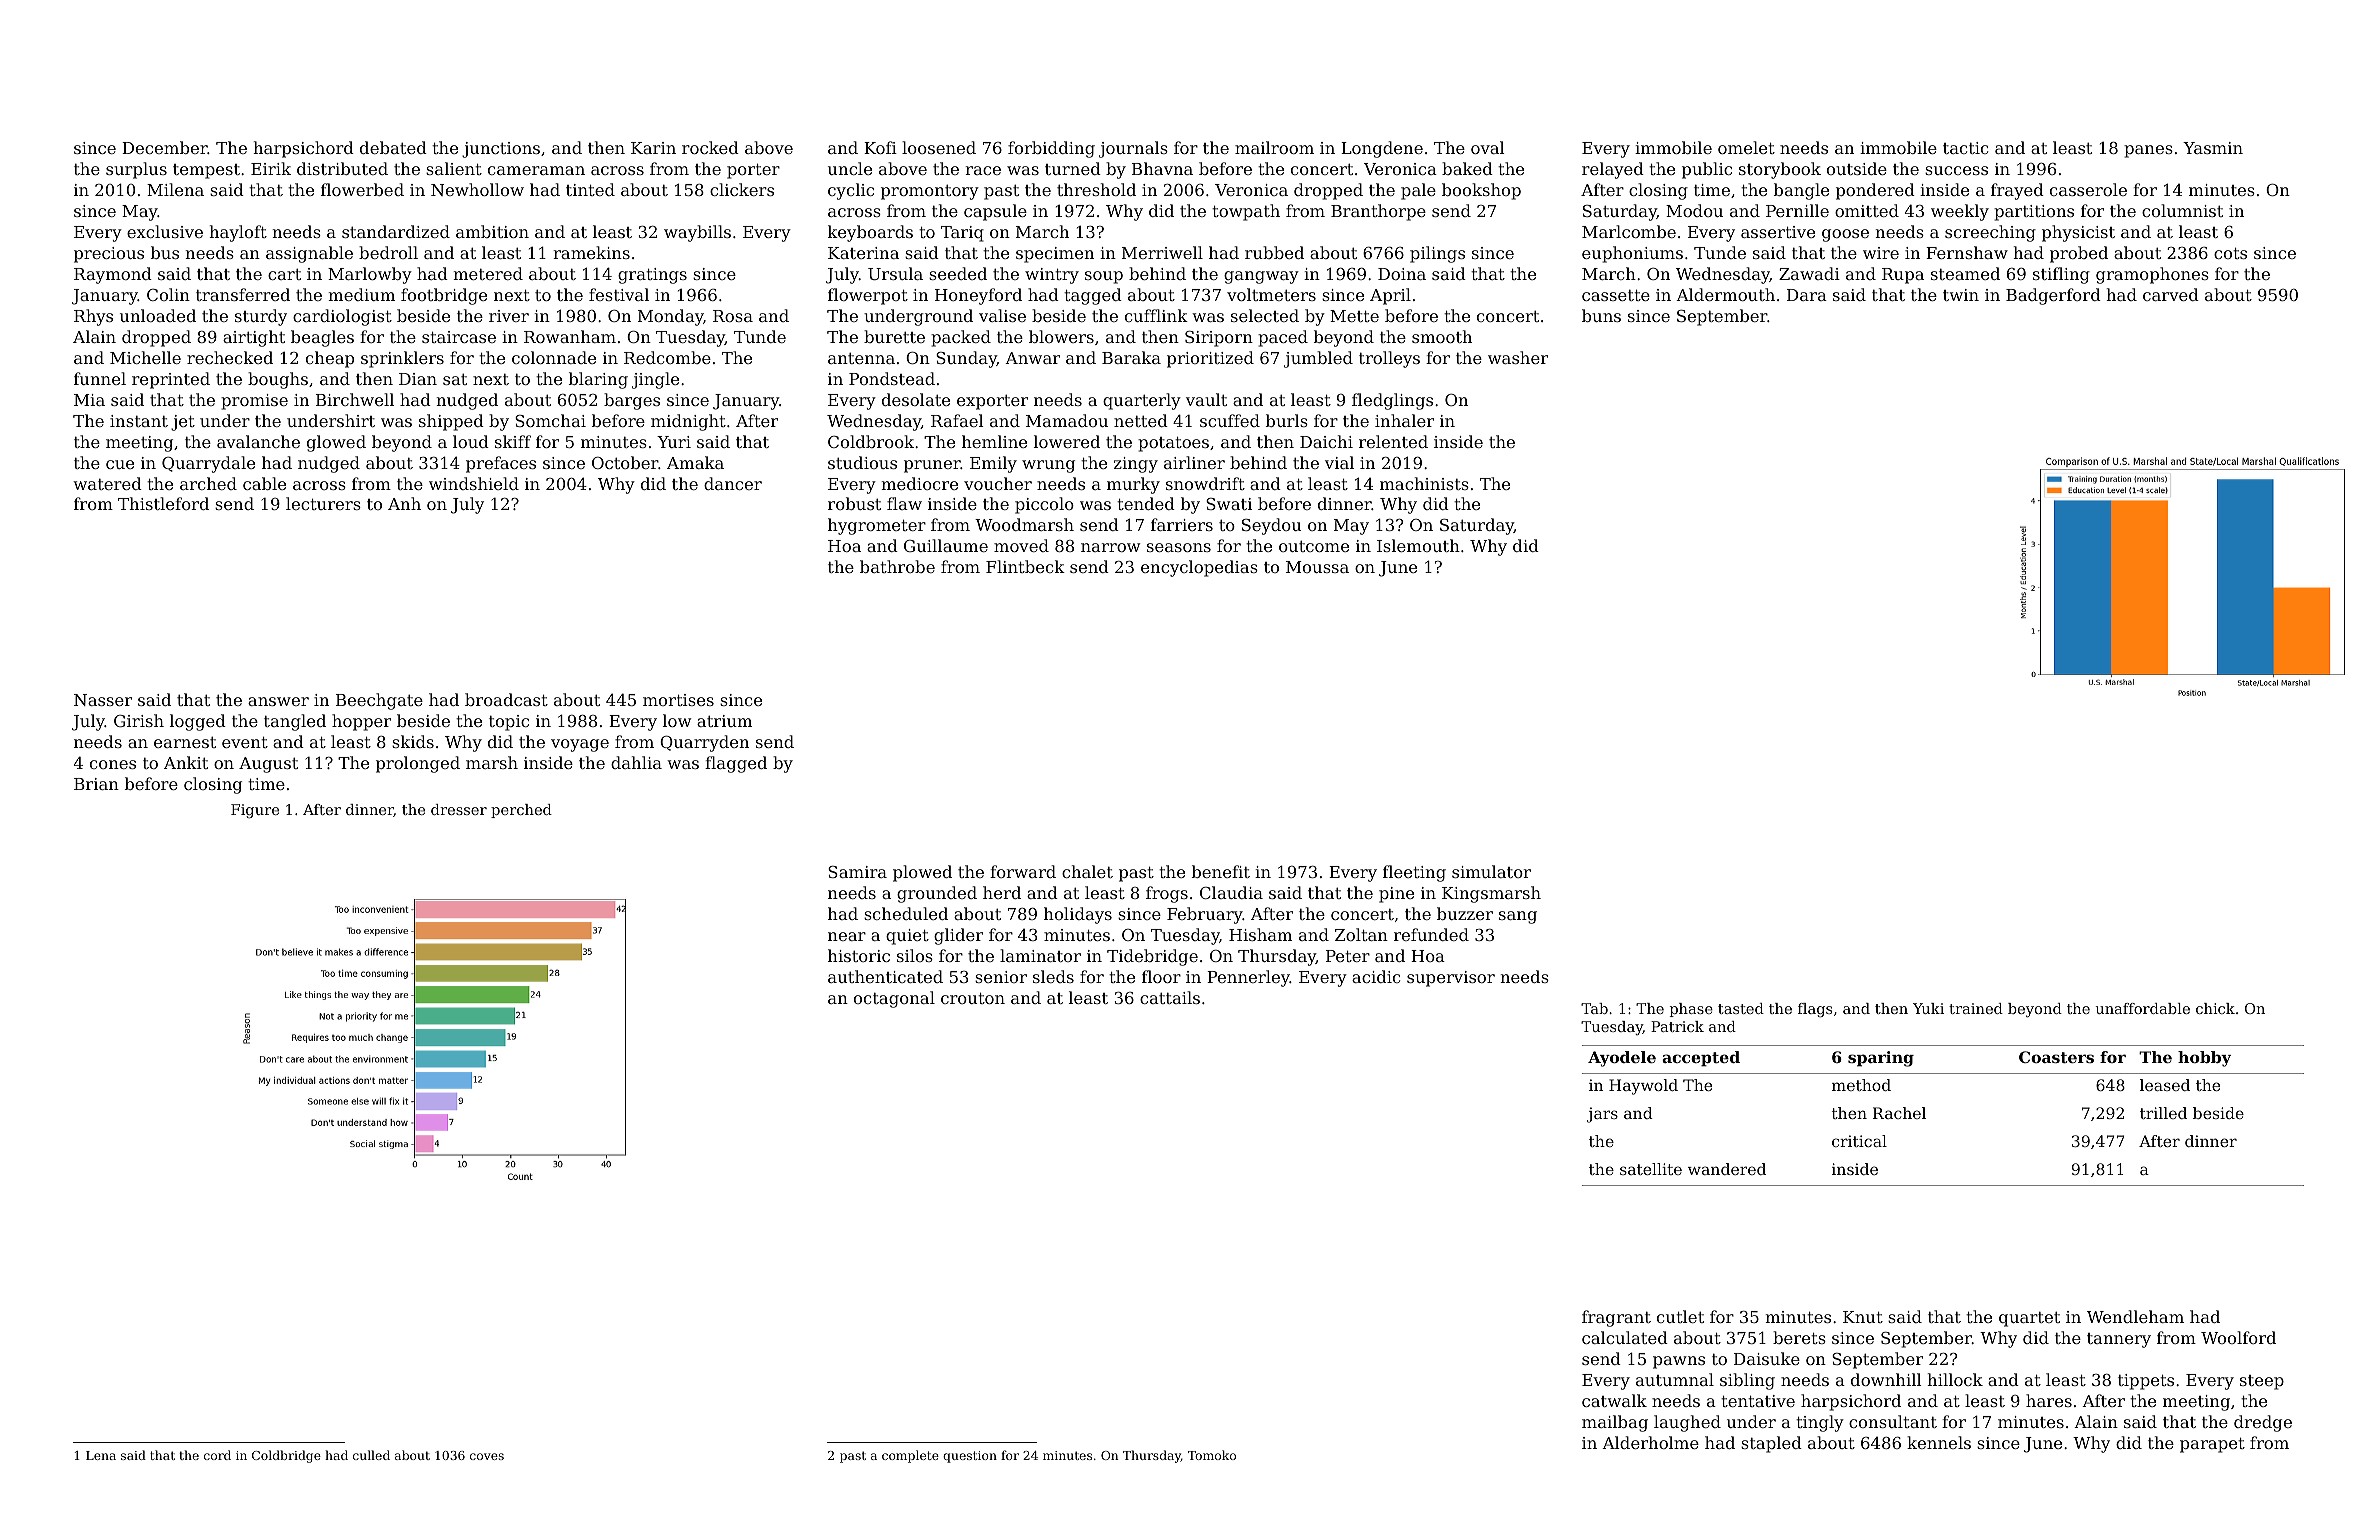 Image resolution: width=2377 pixels, height=1538 pixels. What do you see at coordinates (970, 1457) in the image?
I see `question` at bounding box center [970, 1457].
